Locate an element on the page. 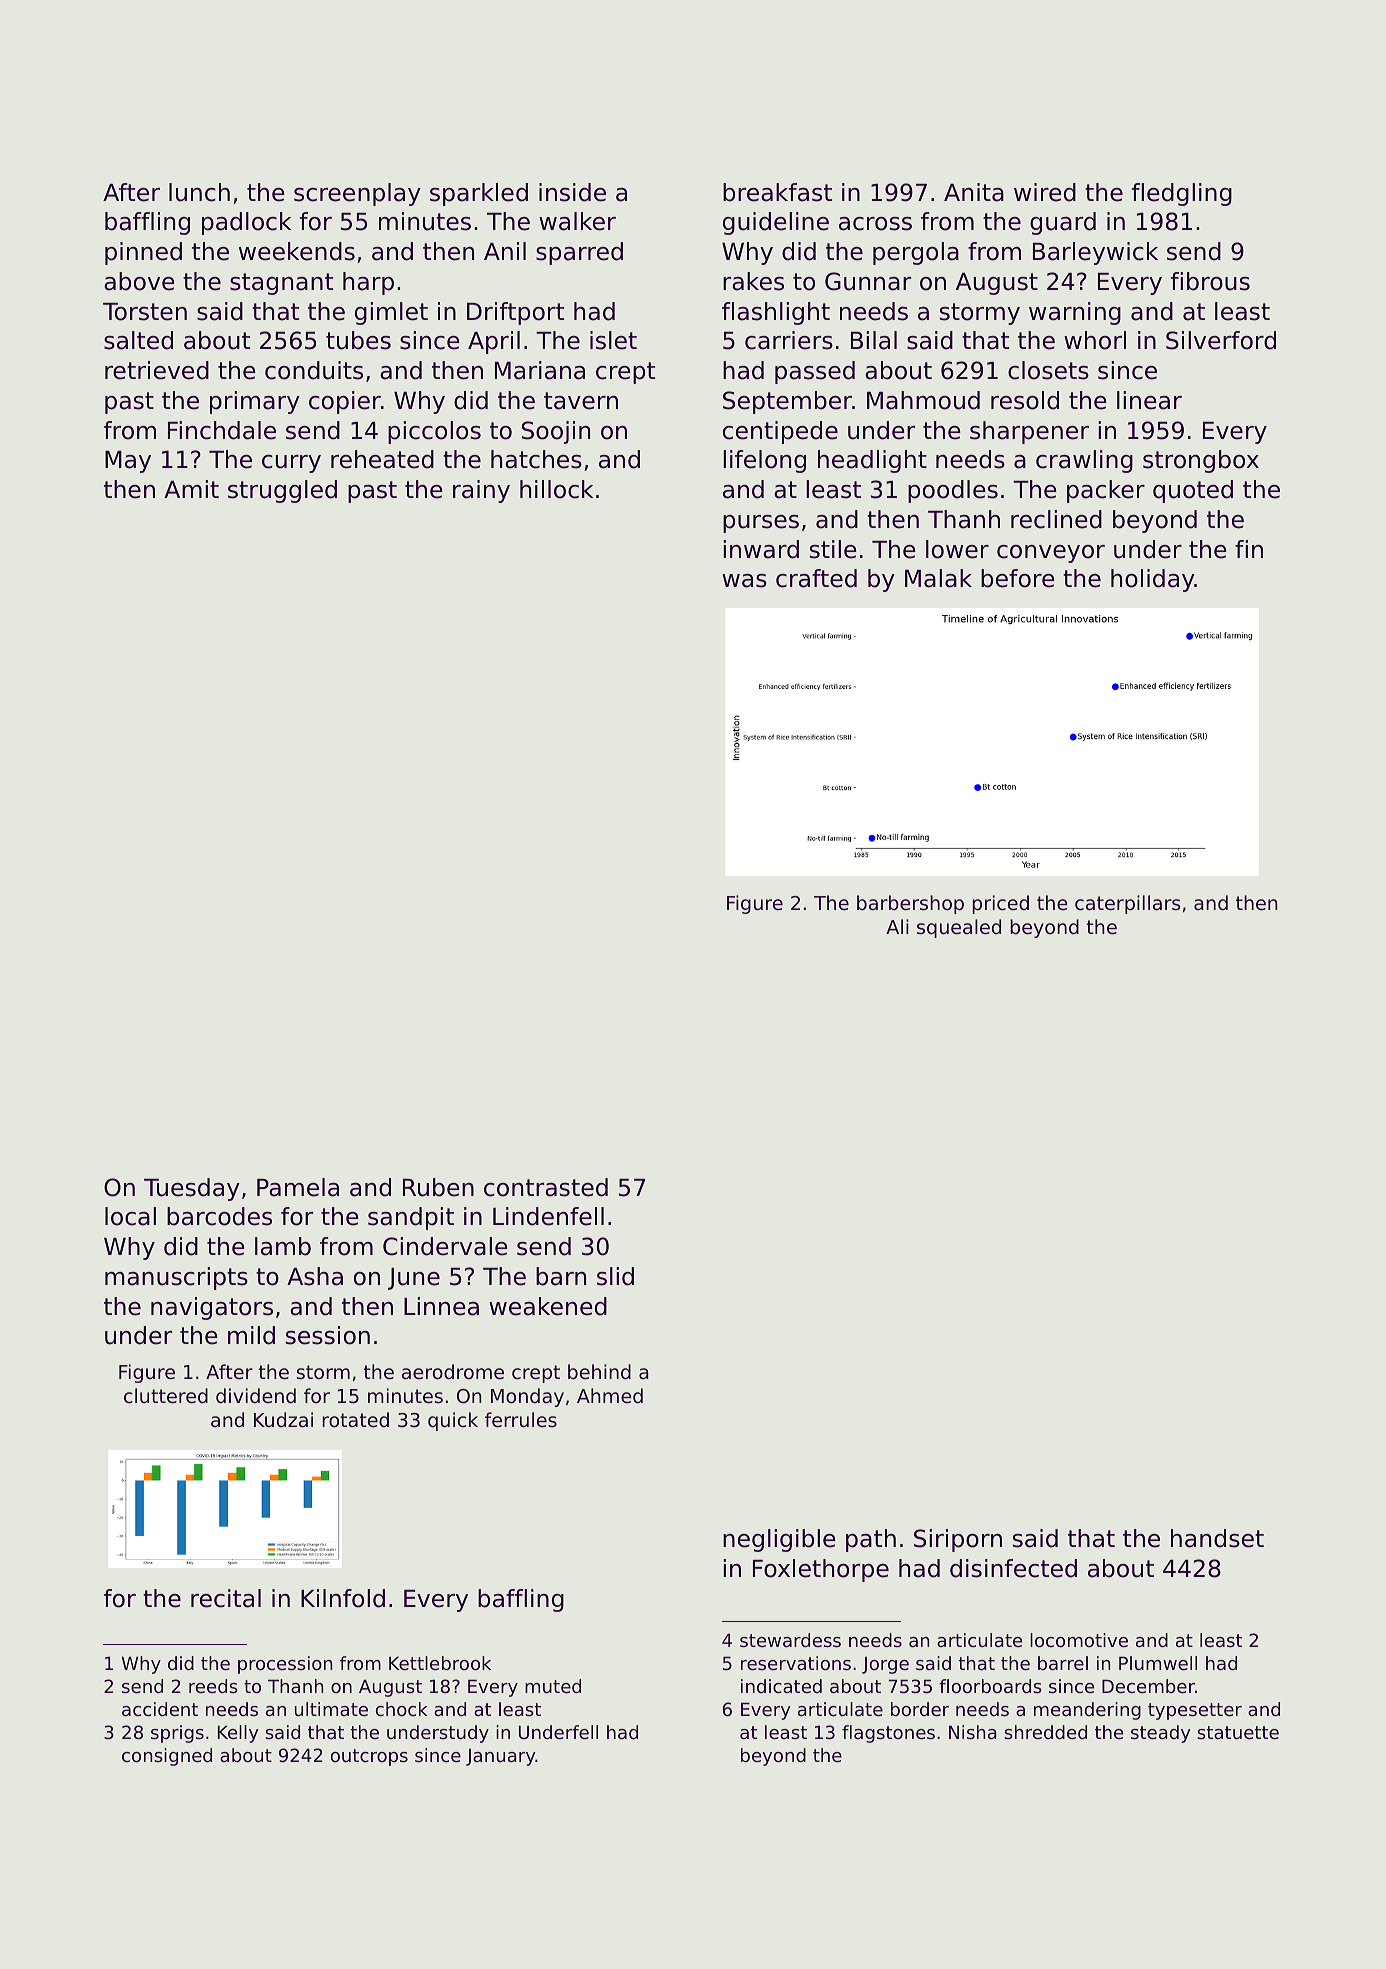 Image resolution: width=1386 pixels, height=1969 pixels. accident is located at coordinates (160, 1709).
